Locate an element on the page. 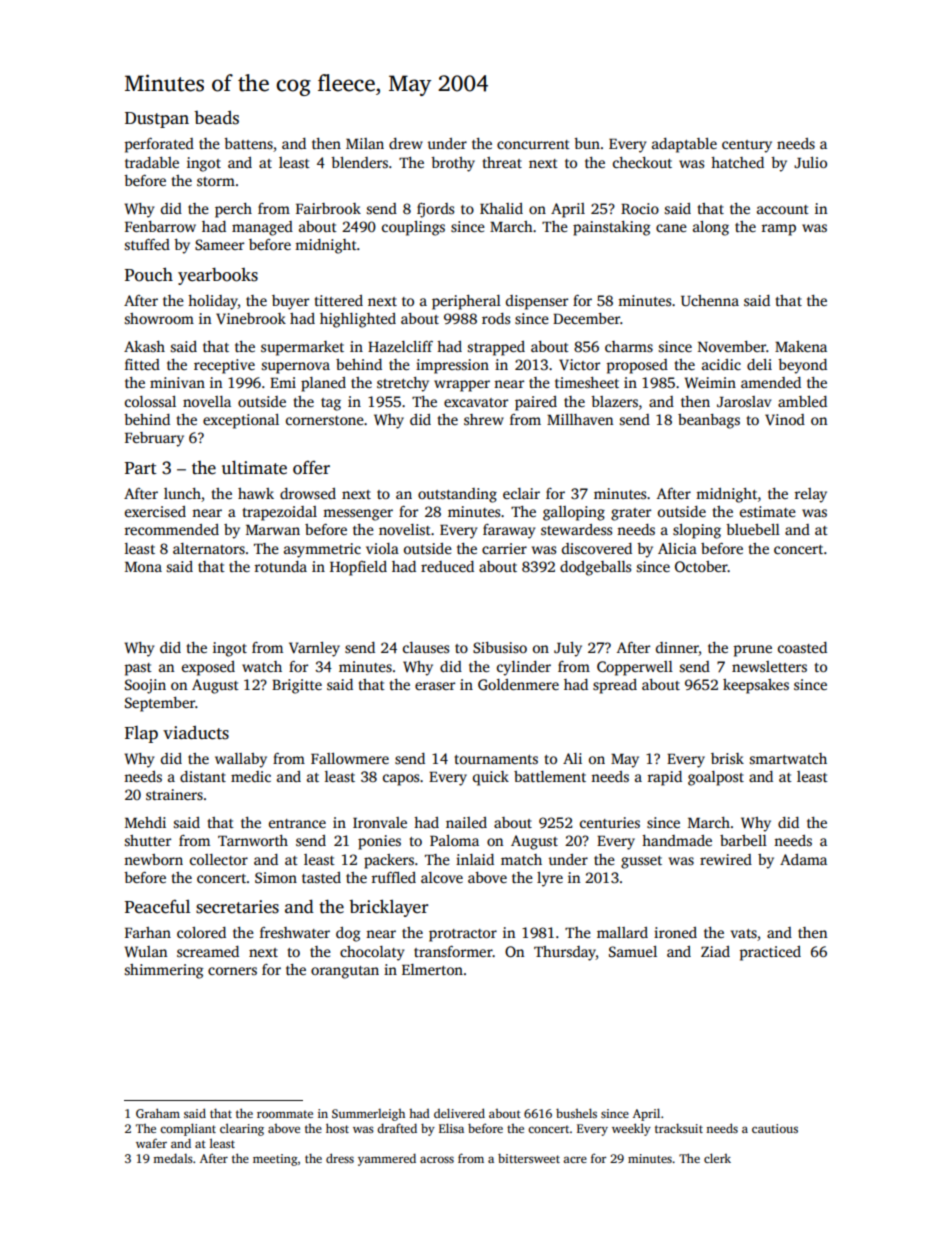 The width and height of the document is (952, 1233). adaptable is located at coordinates (684, 145).
